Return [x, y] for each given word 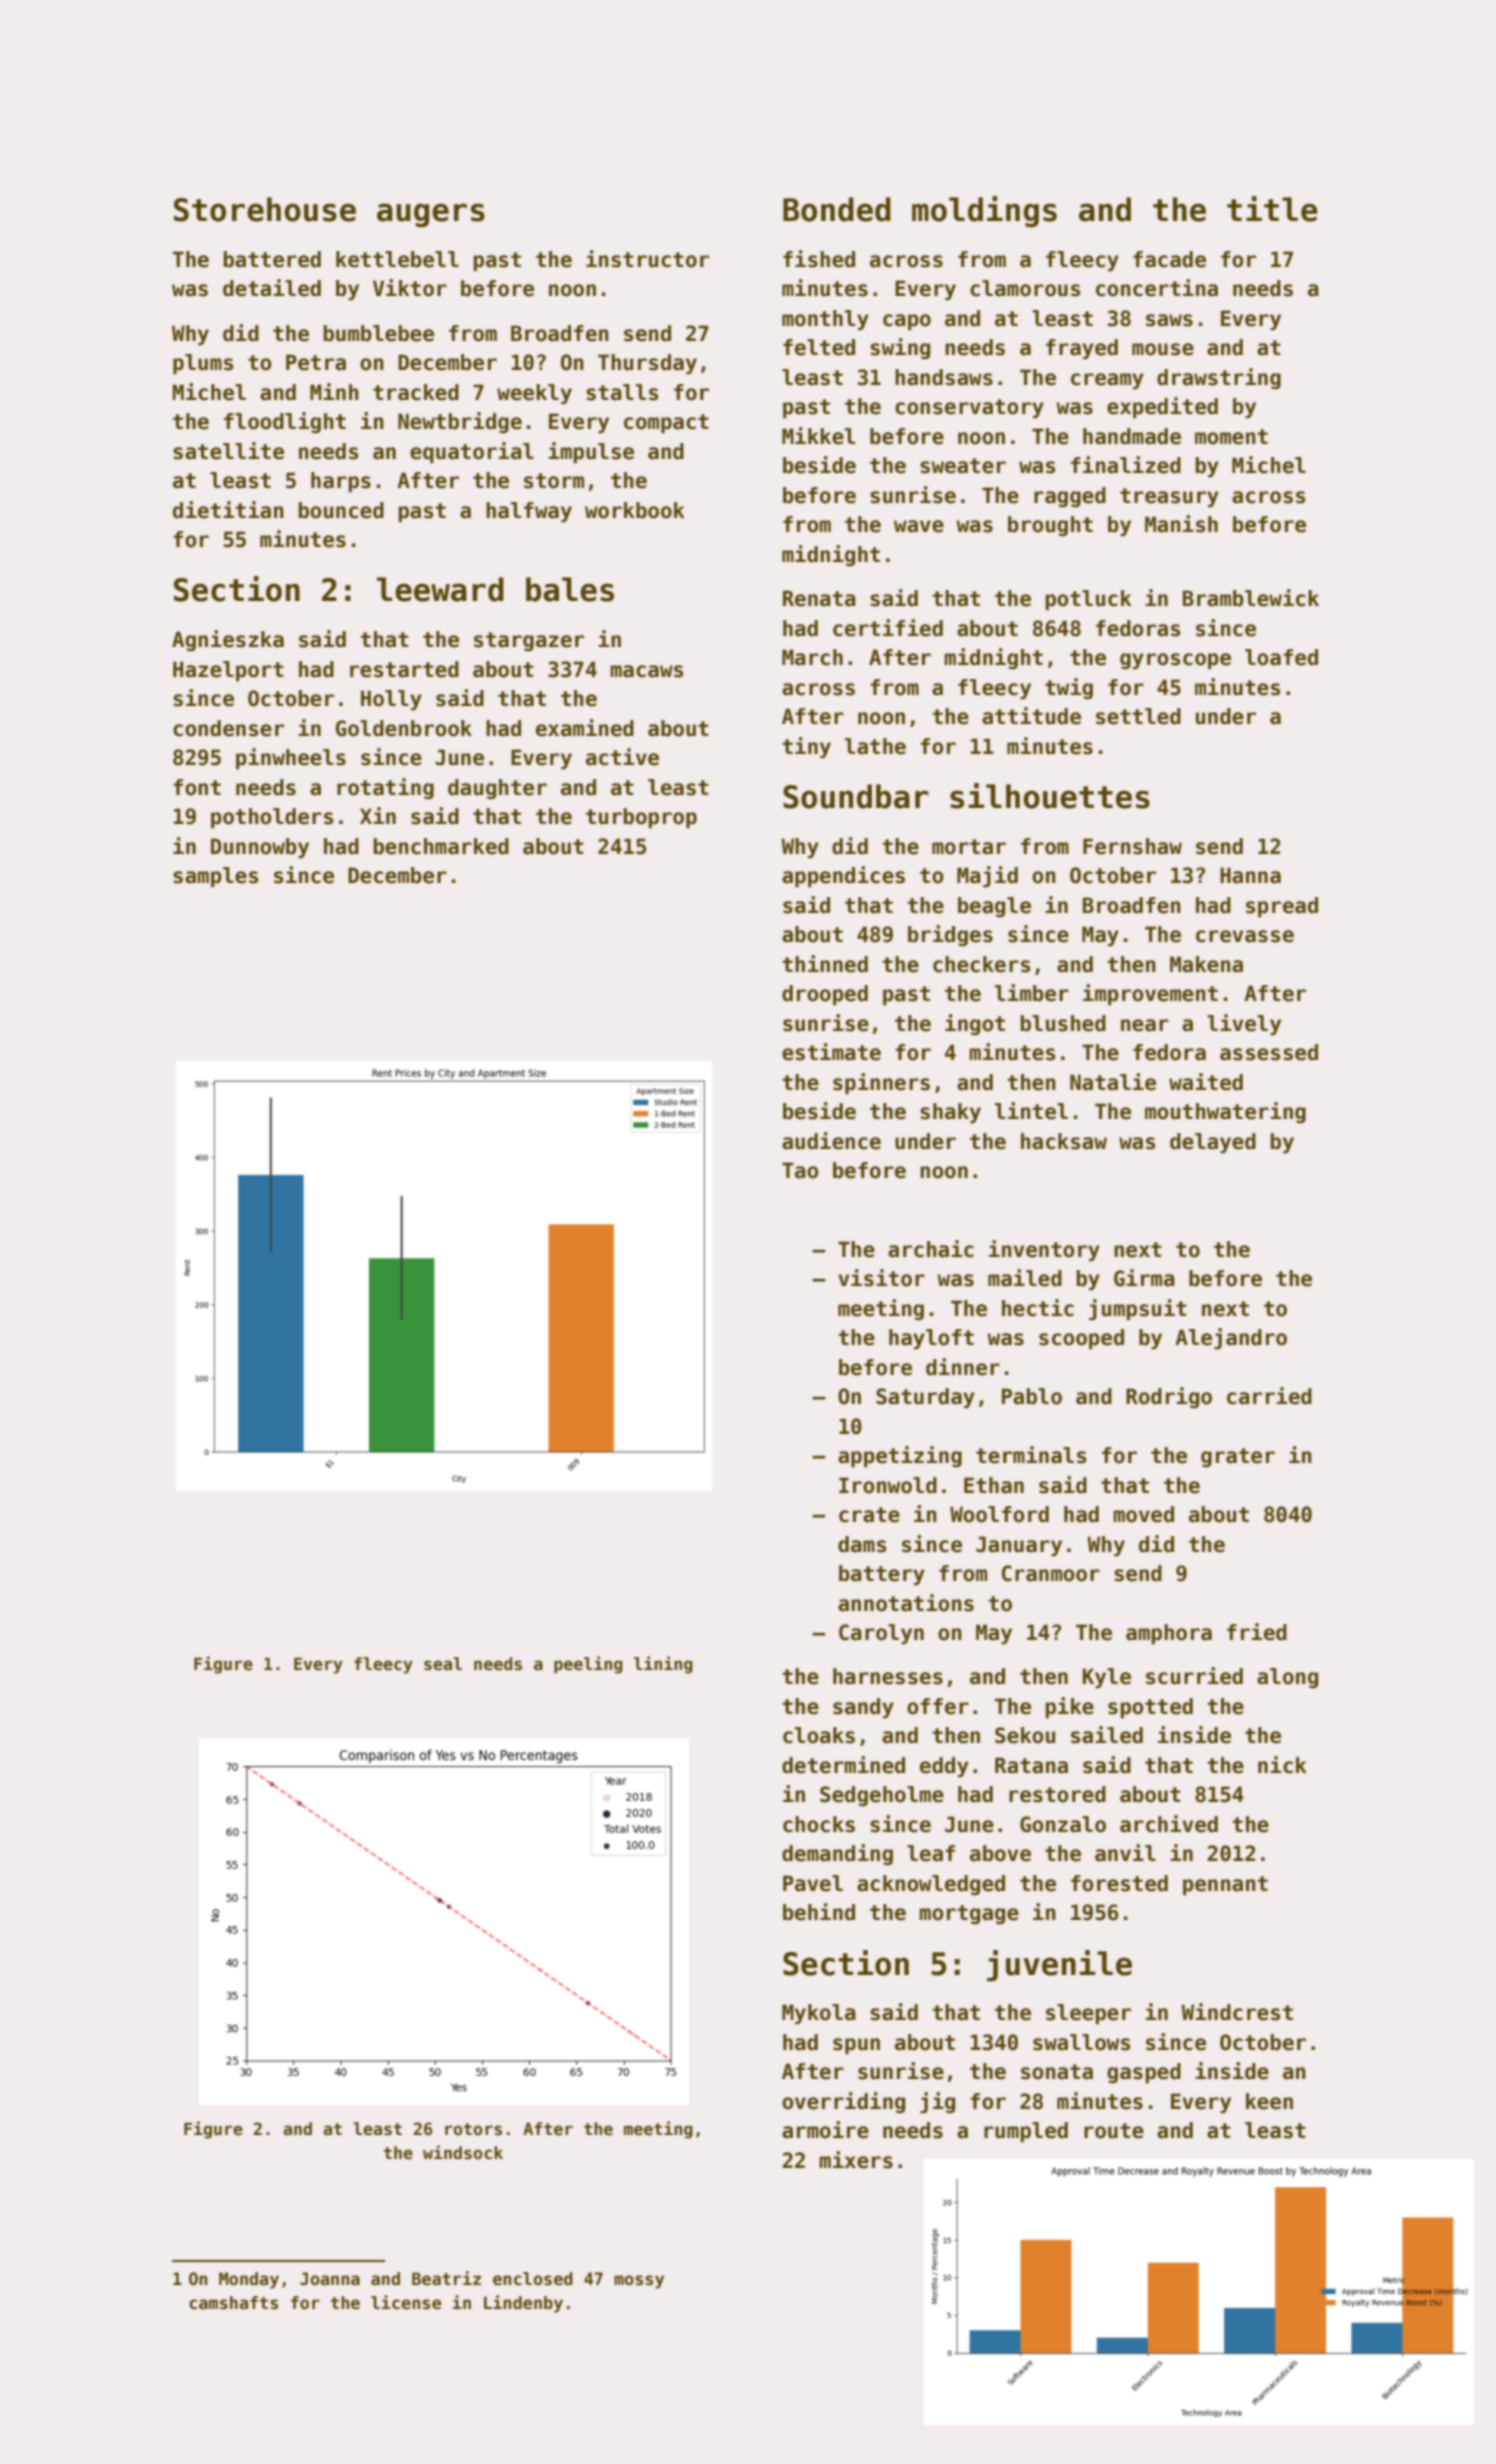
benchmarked [441, 846]
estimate [831, 1052]
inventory [1044, 1251]
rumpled [1026, 2132]
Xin [378, 815]
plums [203, 364]
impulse [591, 453]
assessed [1269, 1052]
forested [1119, 1883]
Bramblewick [1251, 598]
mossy [639, 2282]
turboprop [641, 818]
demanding [837, 1854]
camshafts [233, 2303]
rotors [473, 2129]
